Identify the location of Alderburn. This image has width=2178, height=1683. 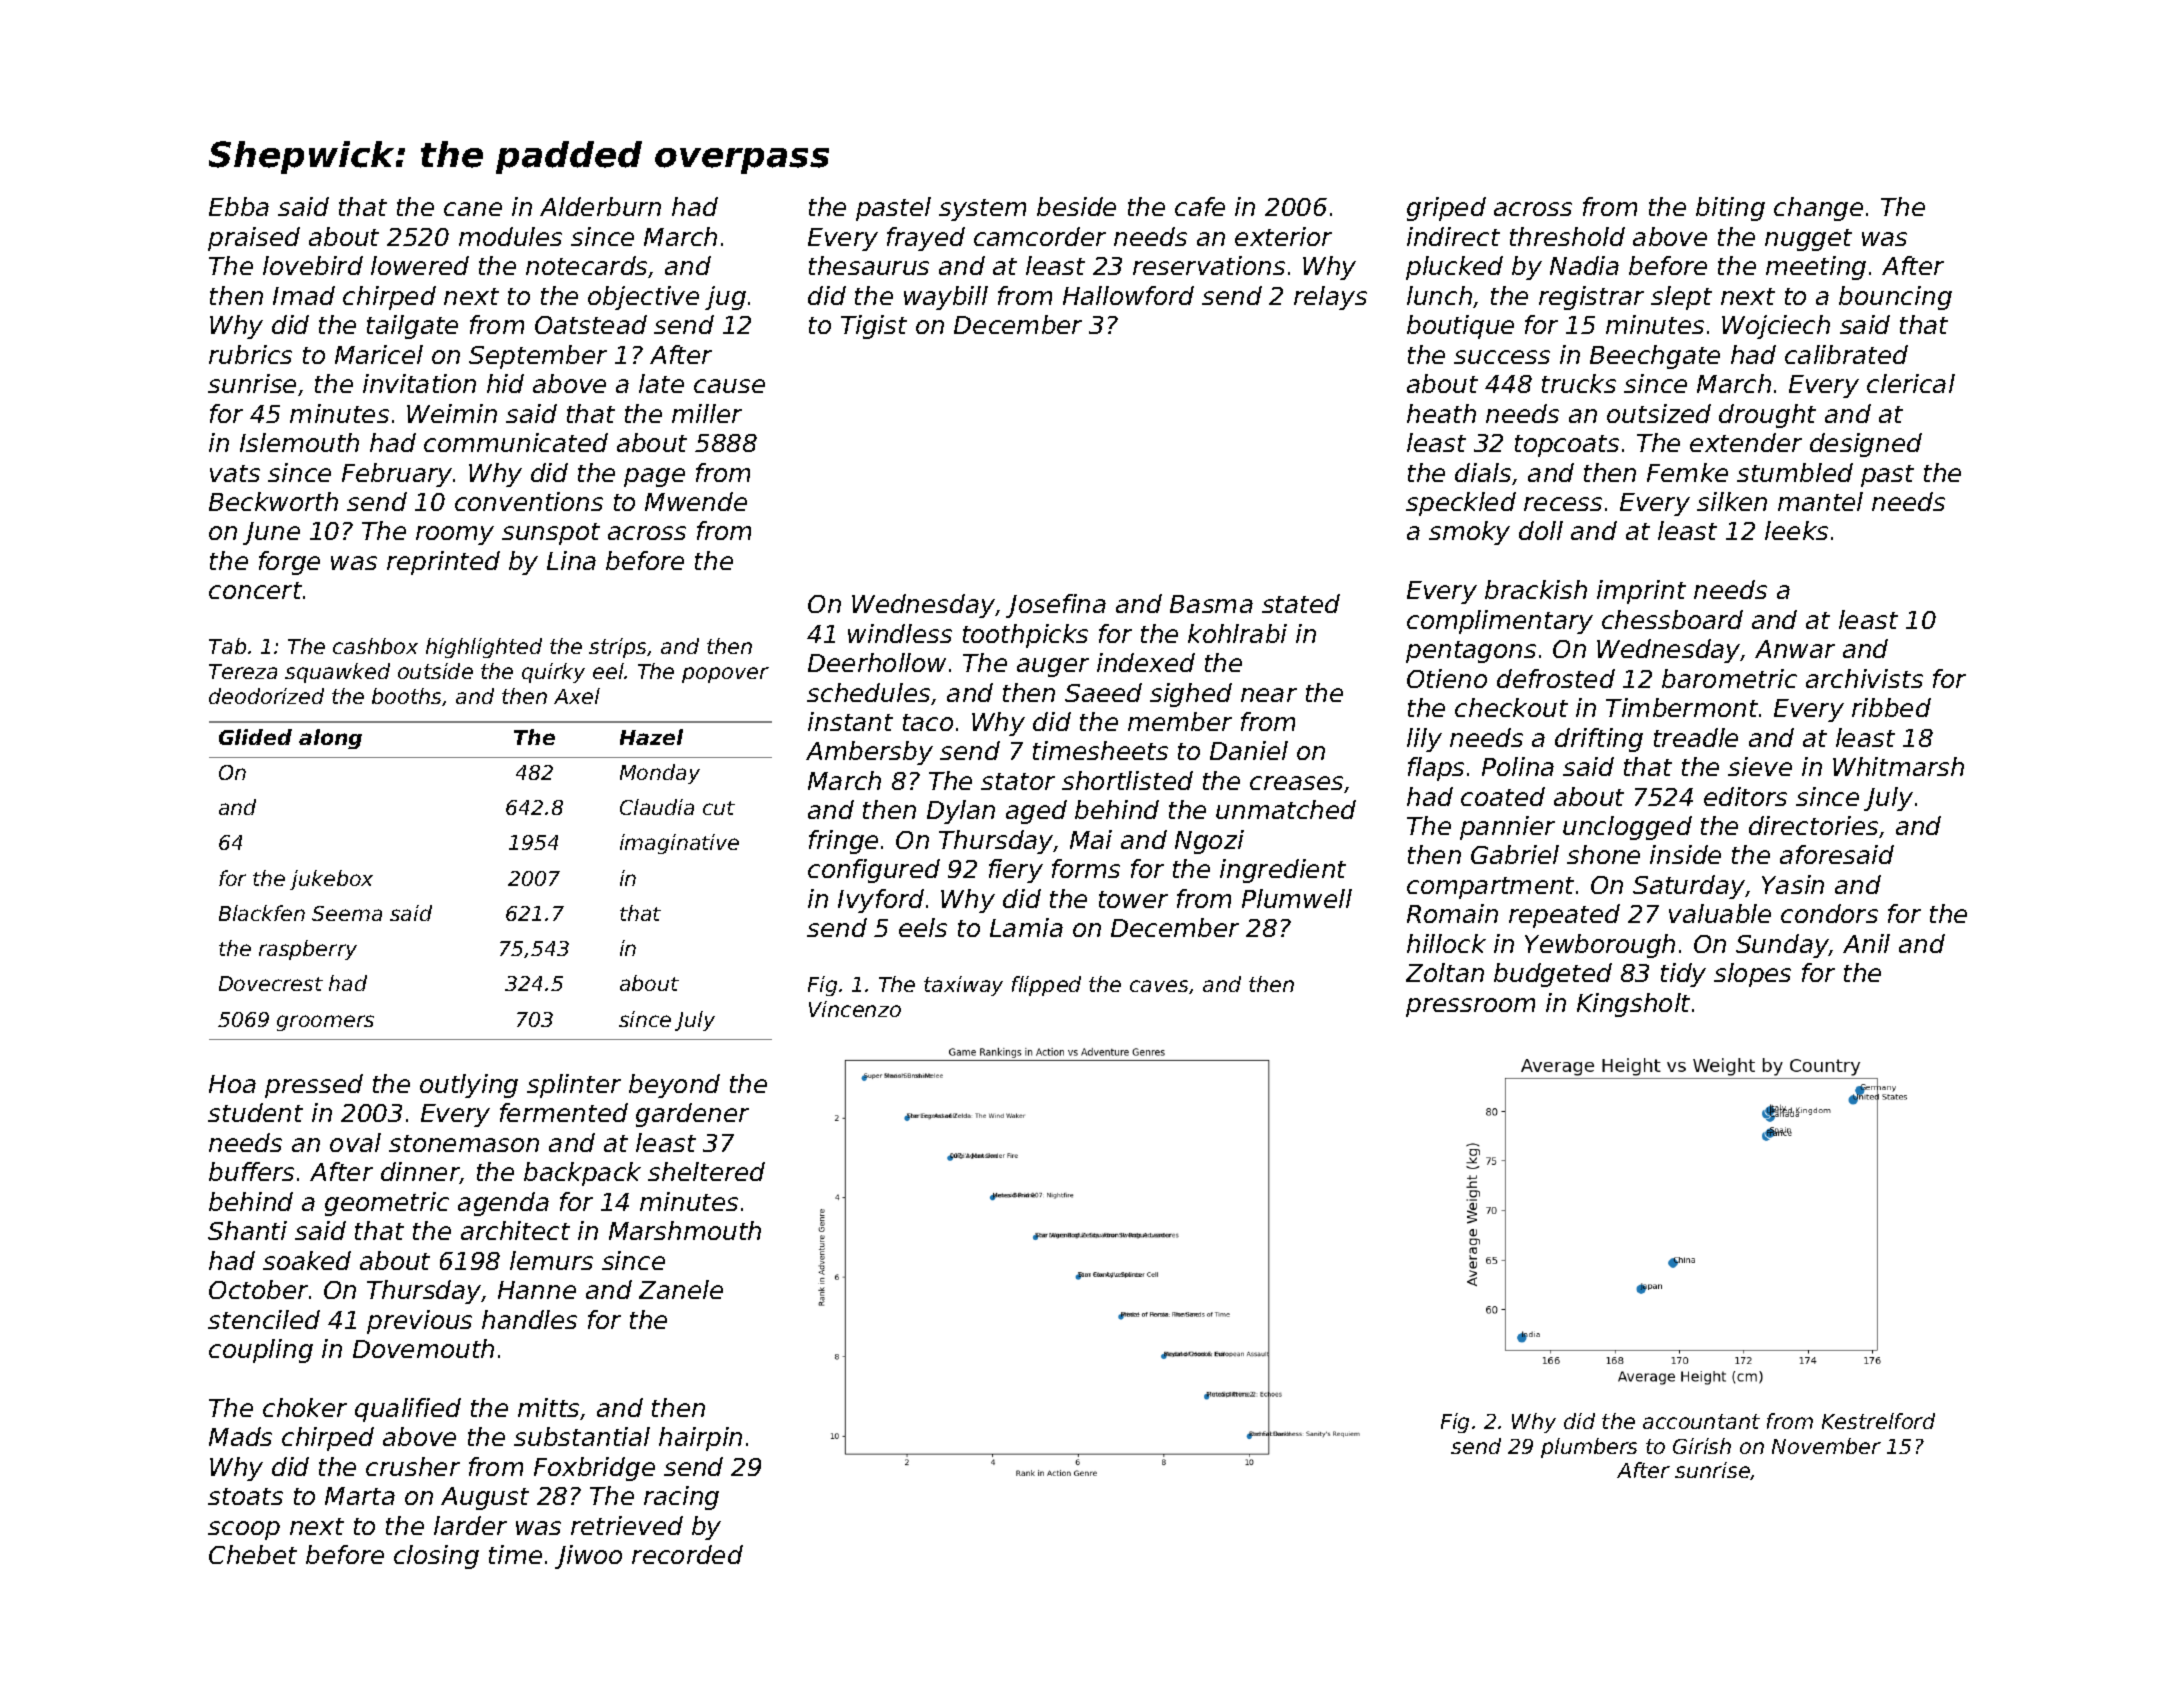
(600, 206).
